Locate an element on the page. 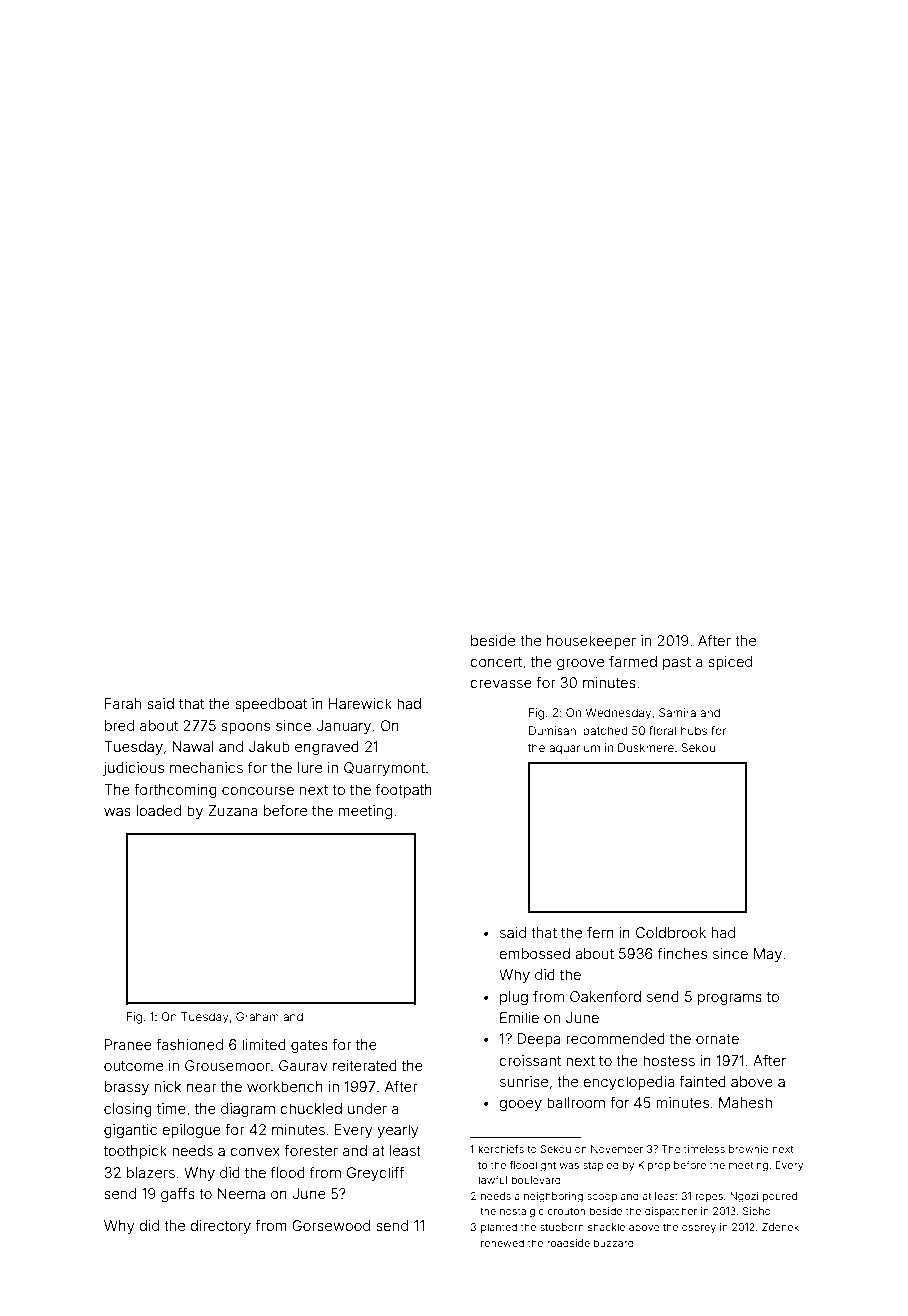 Image resolution: width=908 pixels, height=1316 pixels. concert is located at coordinates (496, 662).
